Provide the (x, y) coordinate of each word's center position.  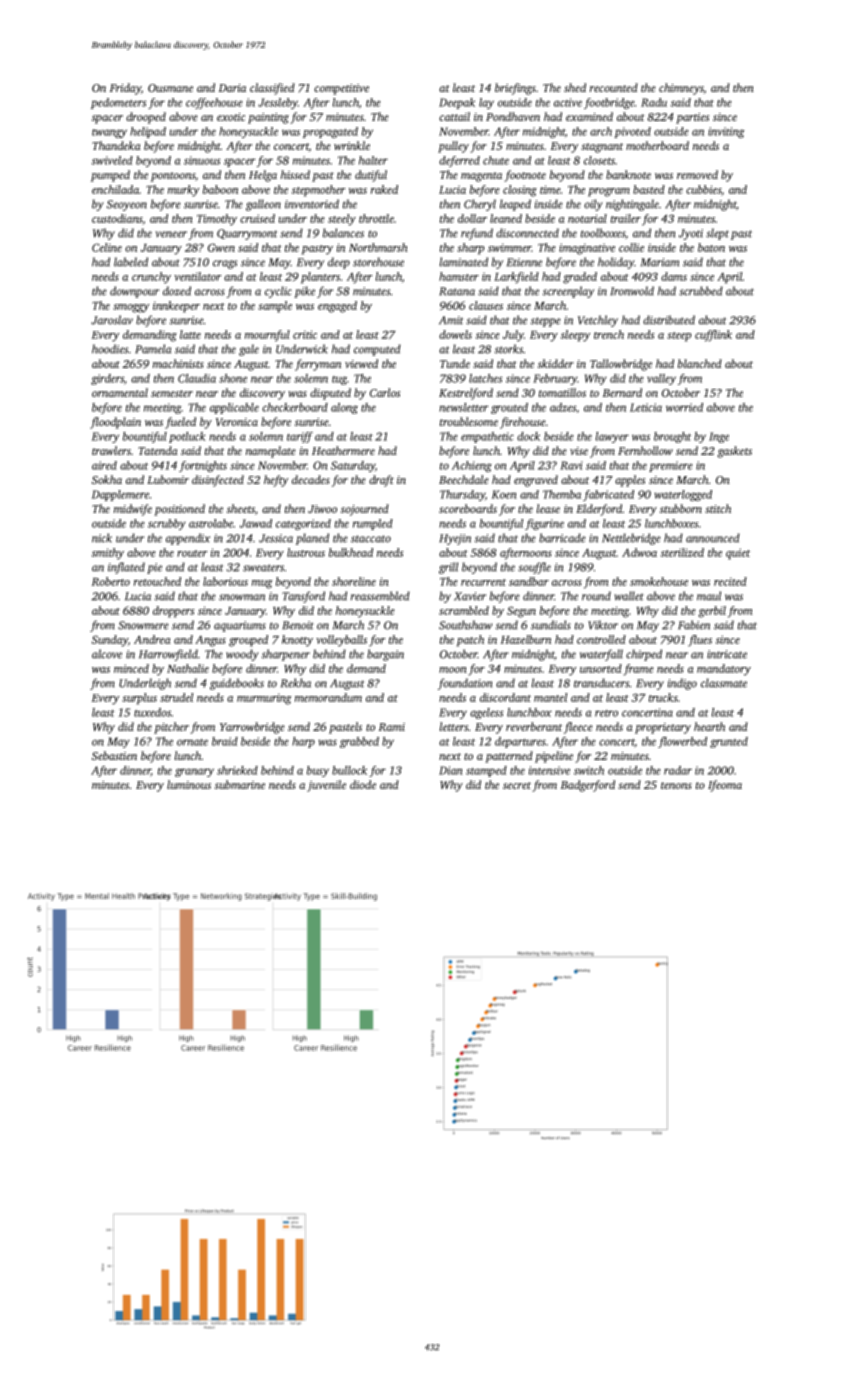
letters (454, 726)
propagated (330, 132)
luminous (189, 784)
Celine (107, 247)
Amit (451, 320)
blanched (700, 363)
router (192, 553)
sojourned (365, 510)
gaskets (735, 452)
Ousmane (170, 88)
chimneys (681, 89)
